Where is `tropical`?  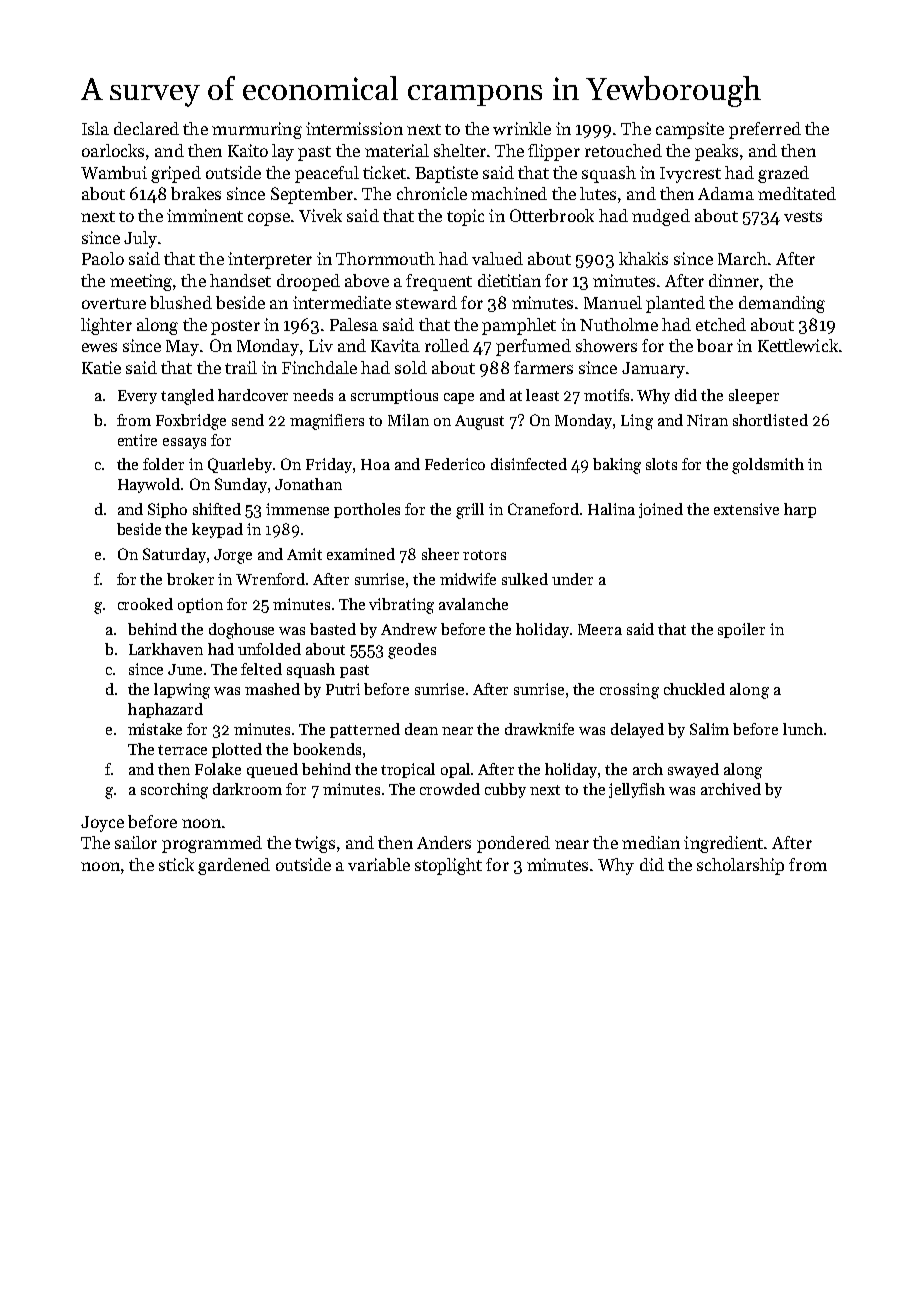 tropical is located at coordinates (408, 770).
